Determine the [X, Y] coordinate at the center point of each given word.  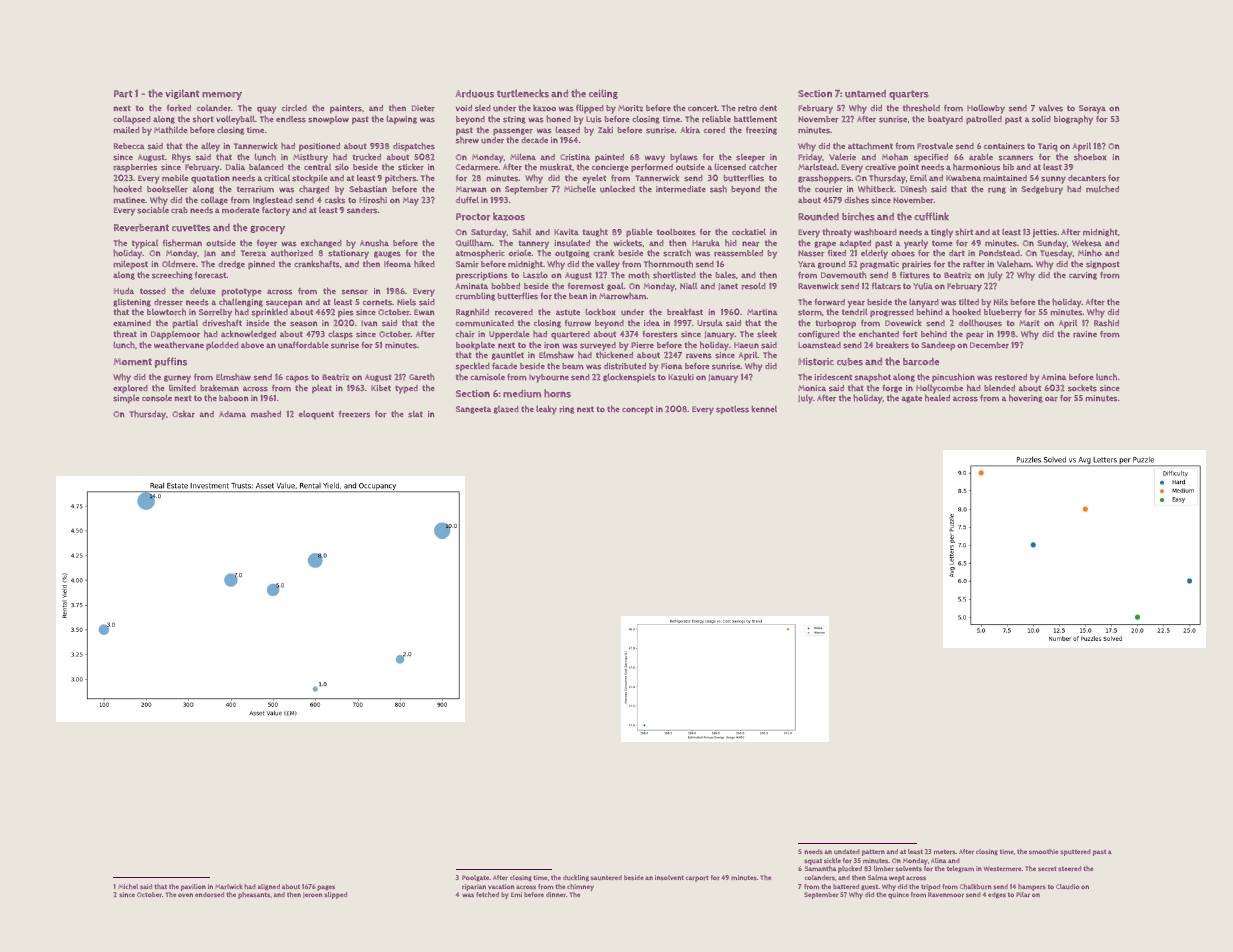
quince [898, 895]
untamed [865, 94]
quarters [909, 95]
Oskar [183, 414]
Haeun [746, 345]
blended [999, 388]
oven [185, 895]
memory [222, 96]
